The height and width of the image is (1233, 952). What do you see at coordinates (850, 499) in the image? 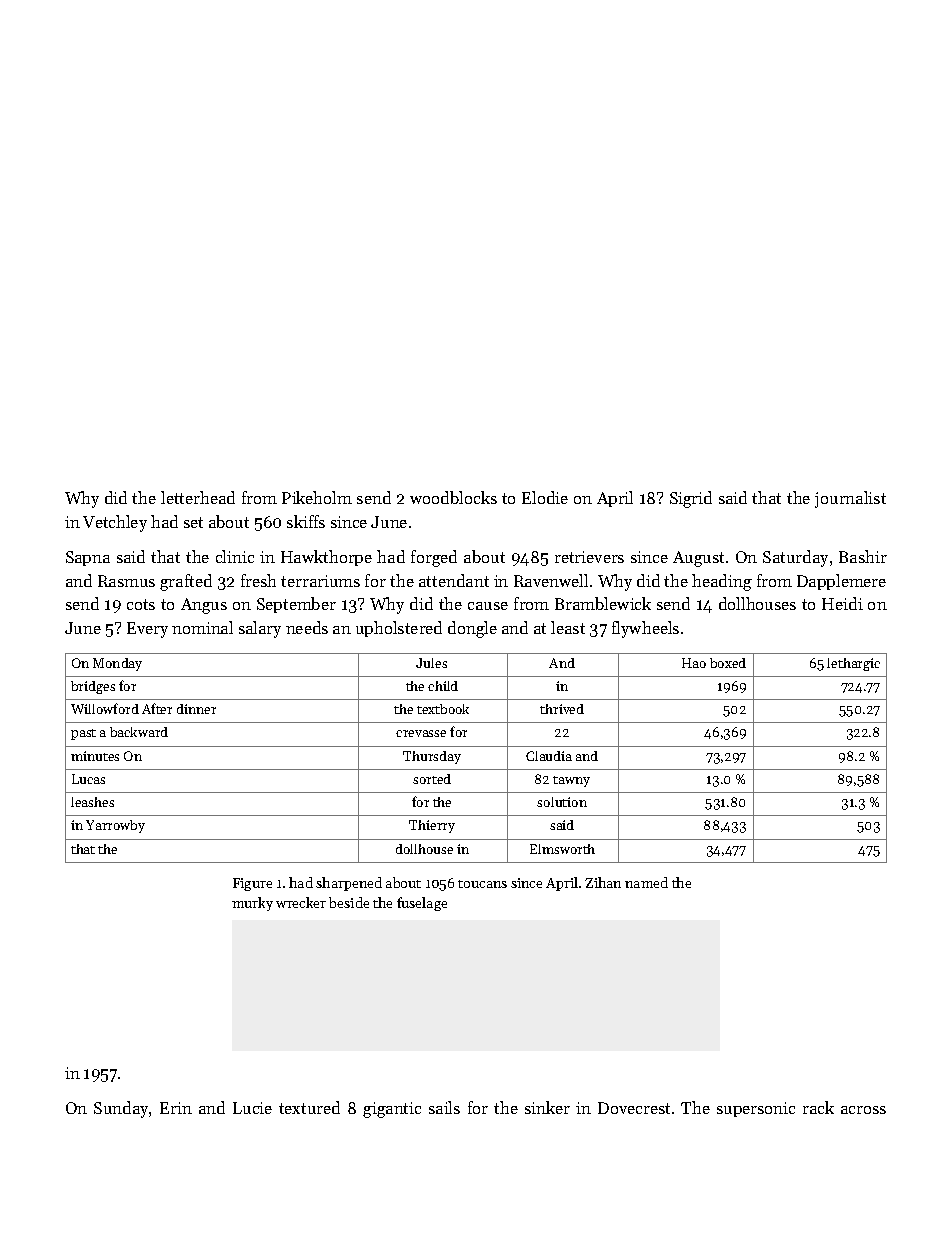
I see `journalist` at bounding box center [850, 499].
